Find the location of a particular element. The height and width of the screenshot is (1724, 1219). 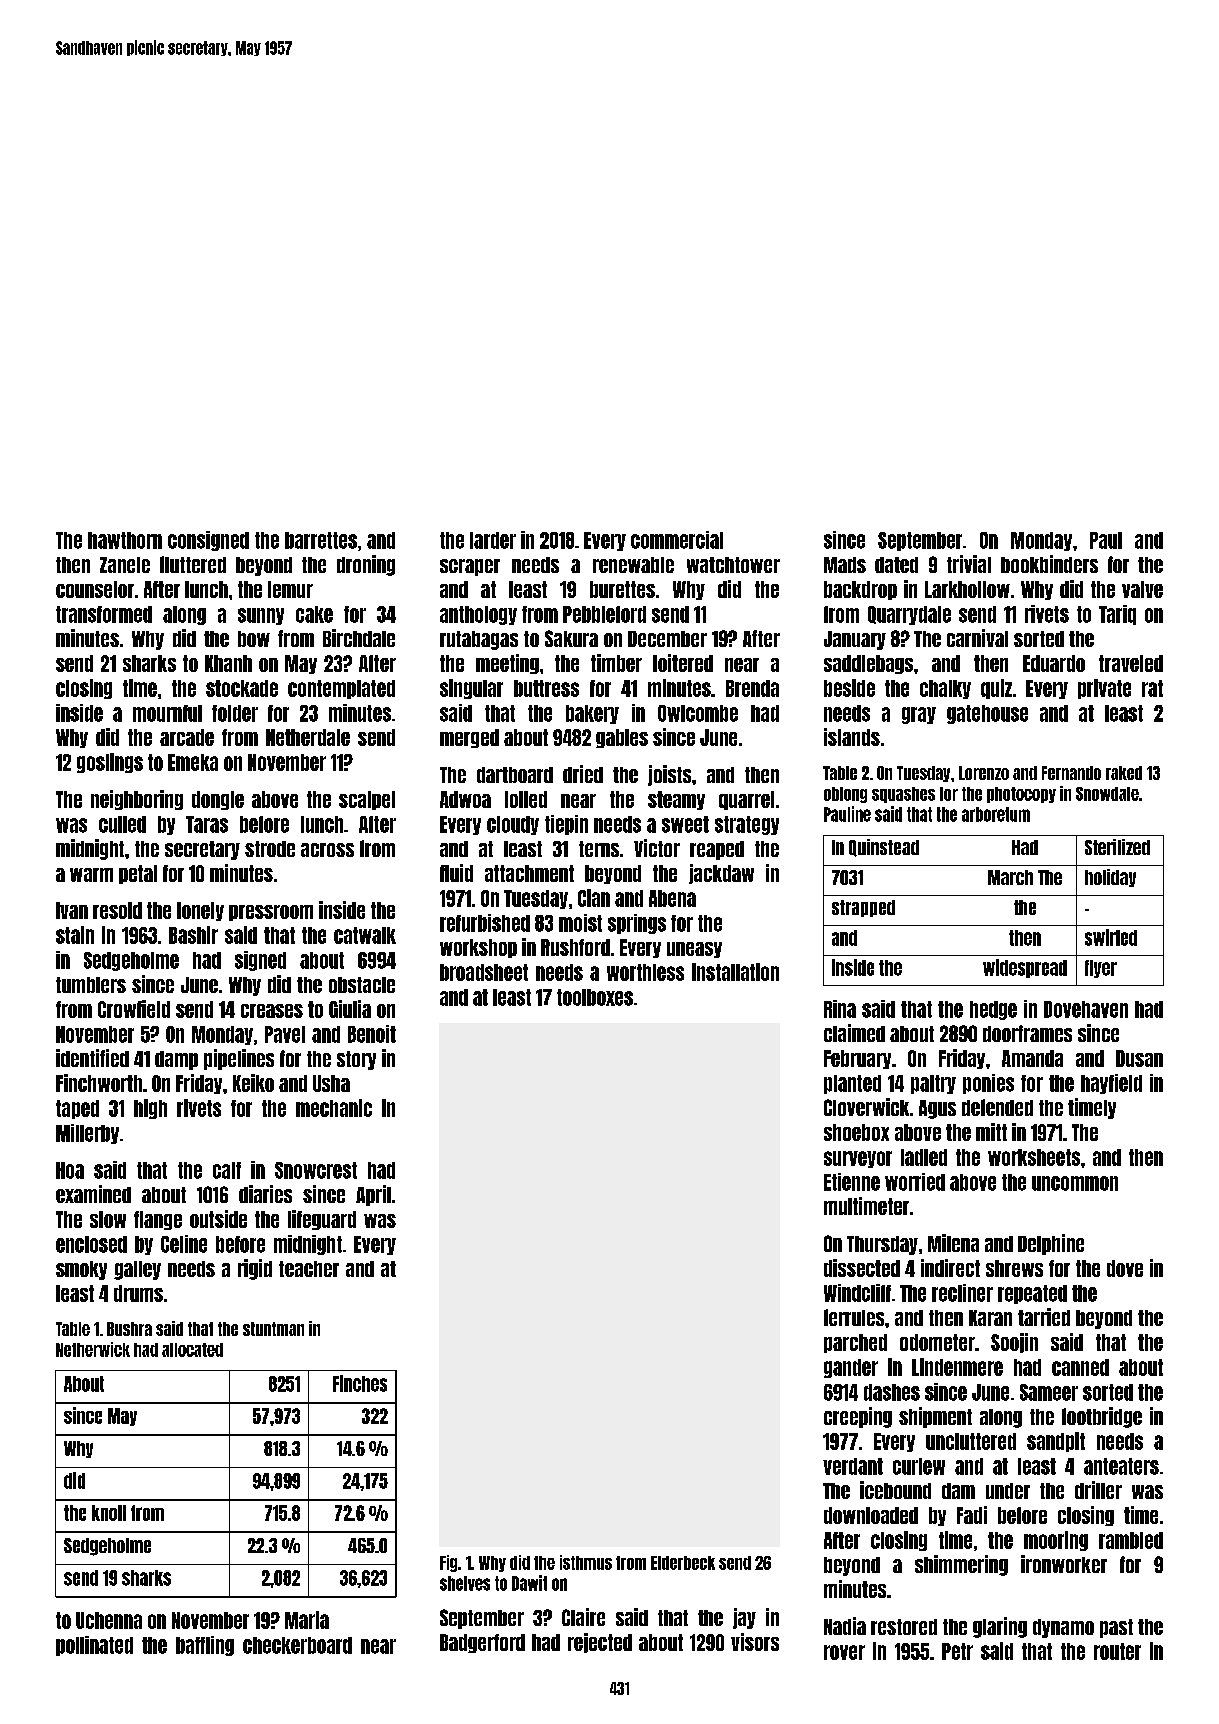

Fig is located at coordinates (448, 1563).
